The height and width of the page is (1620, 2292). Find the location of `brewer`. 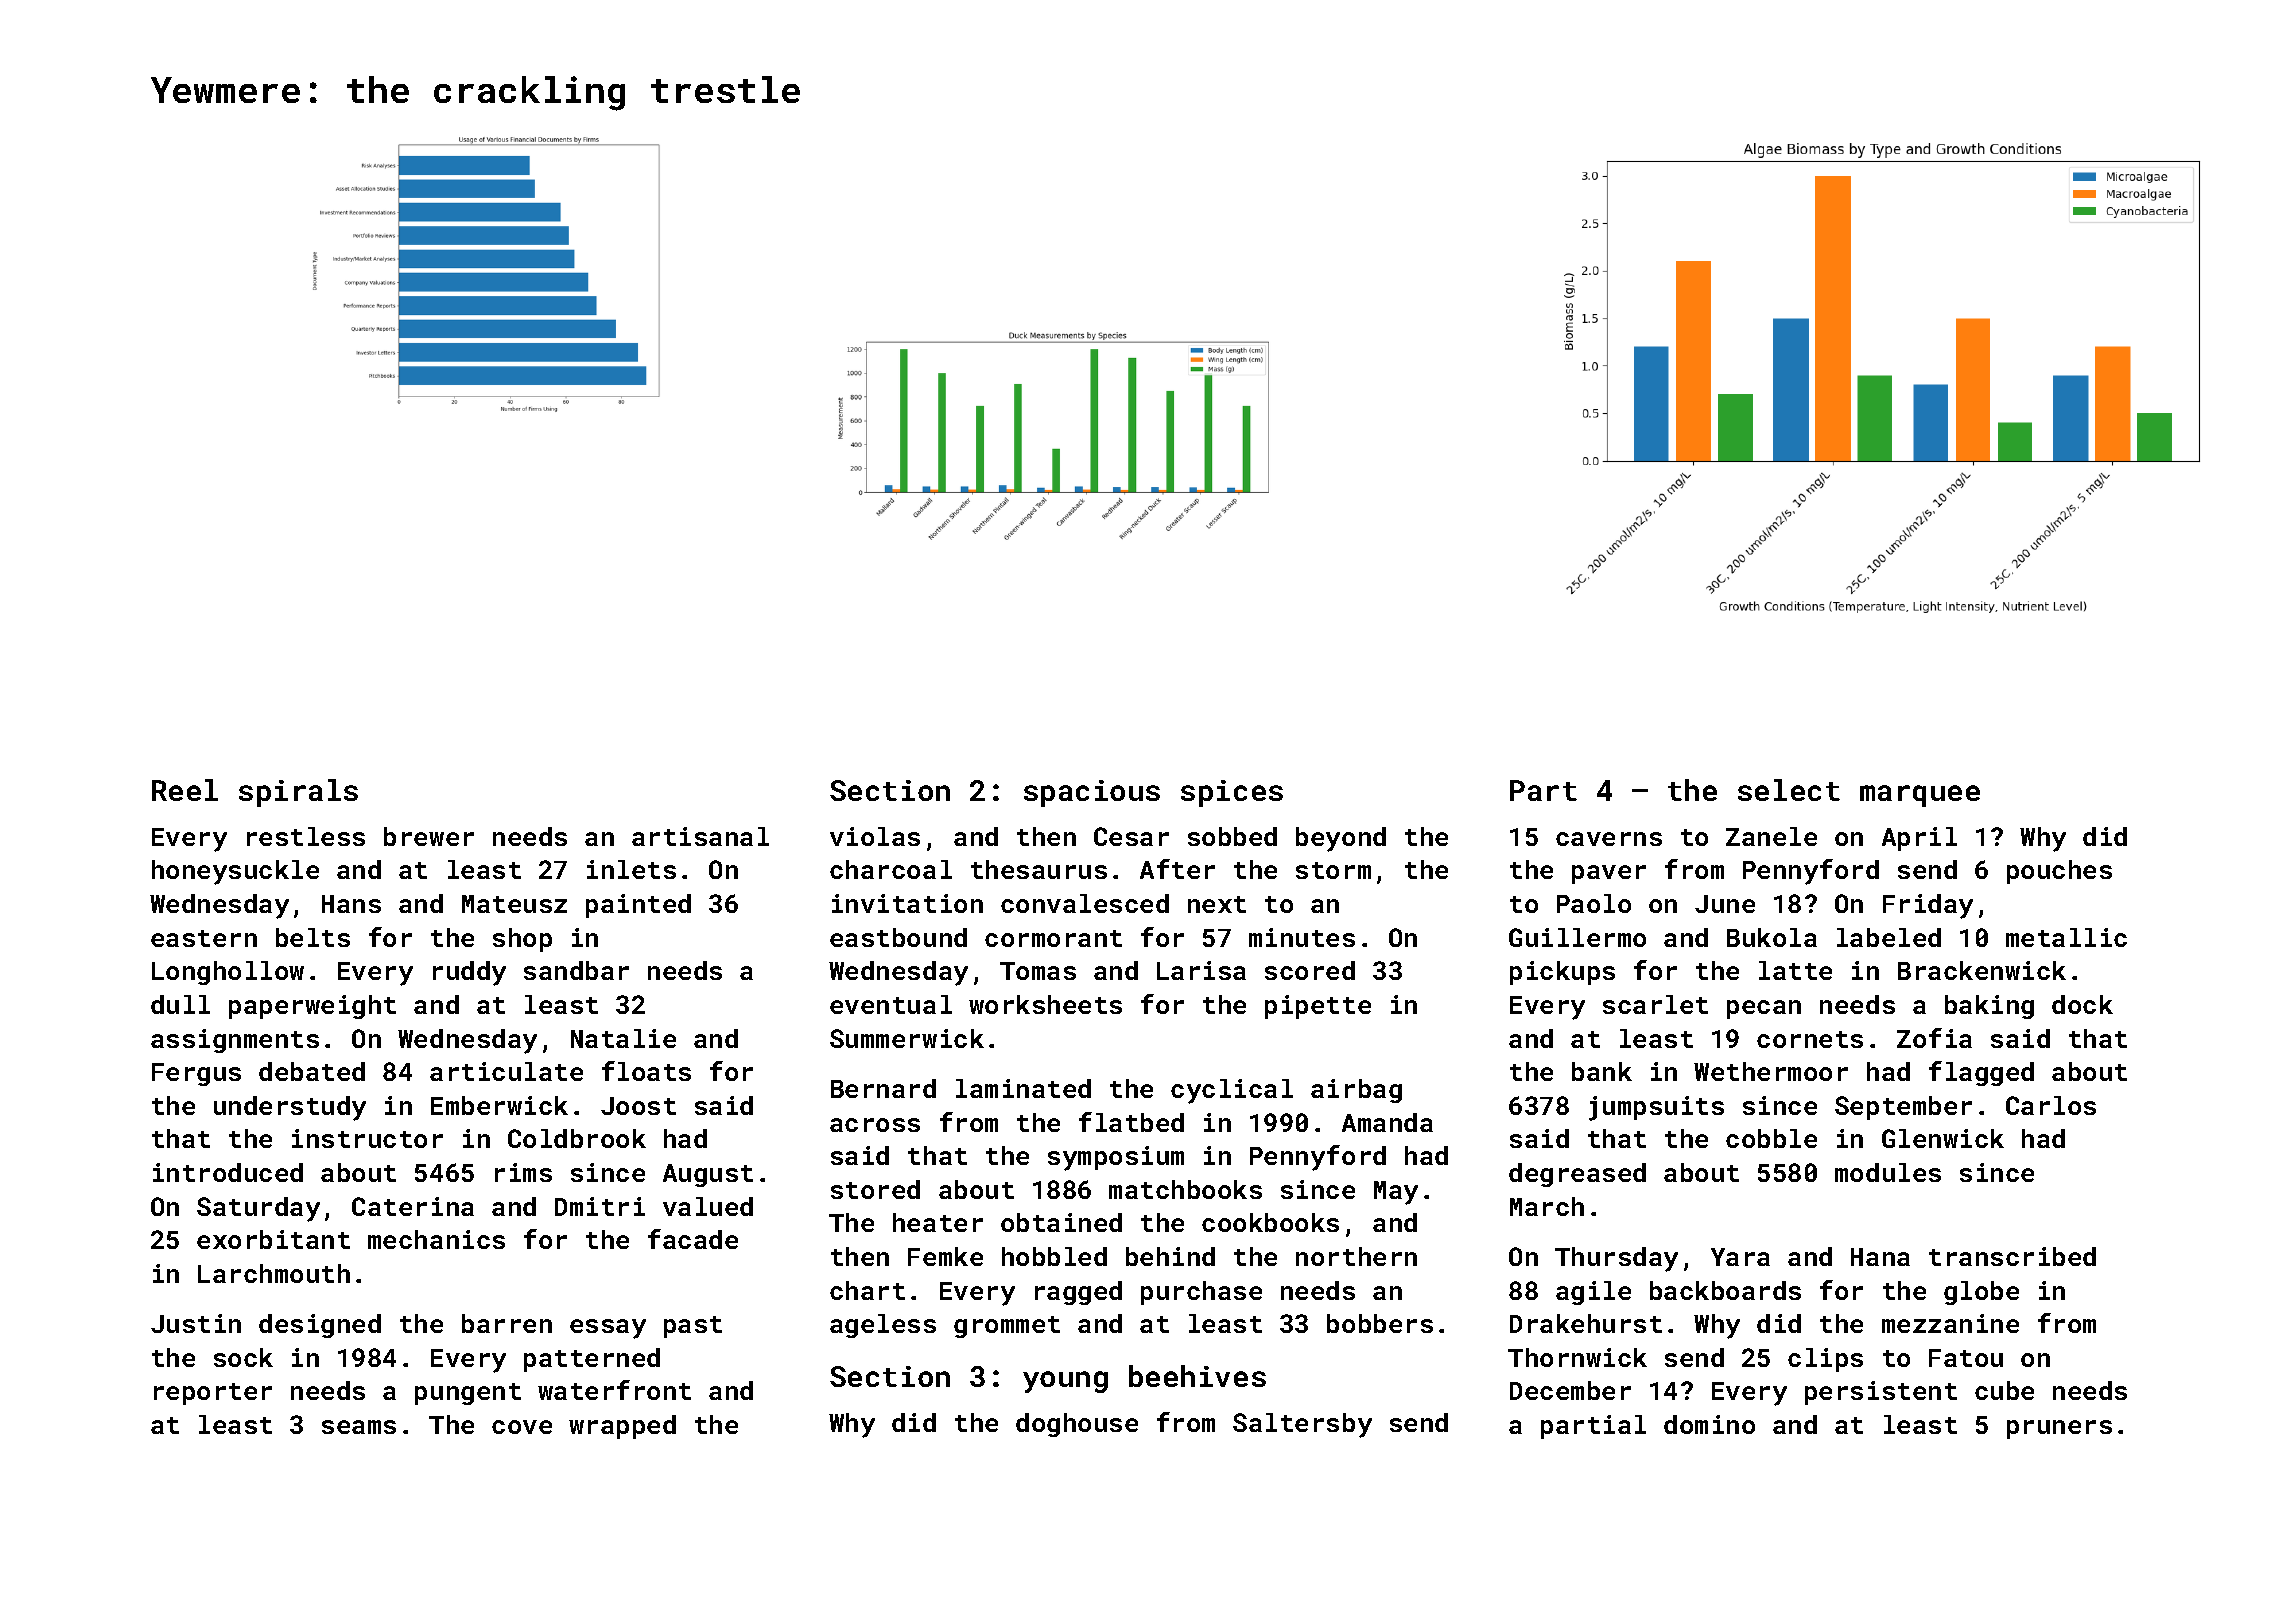

brewer is located at coordinates (429, 836).
